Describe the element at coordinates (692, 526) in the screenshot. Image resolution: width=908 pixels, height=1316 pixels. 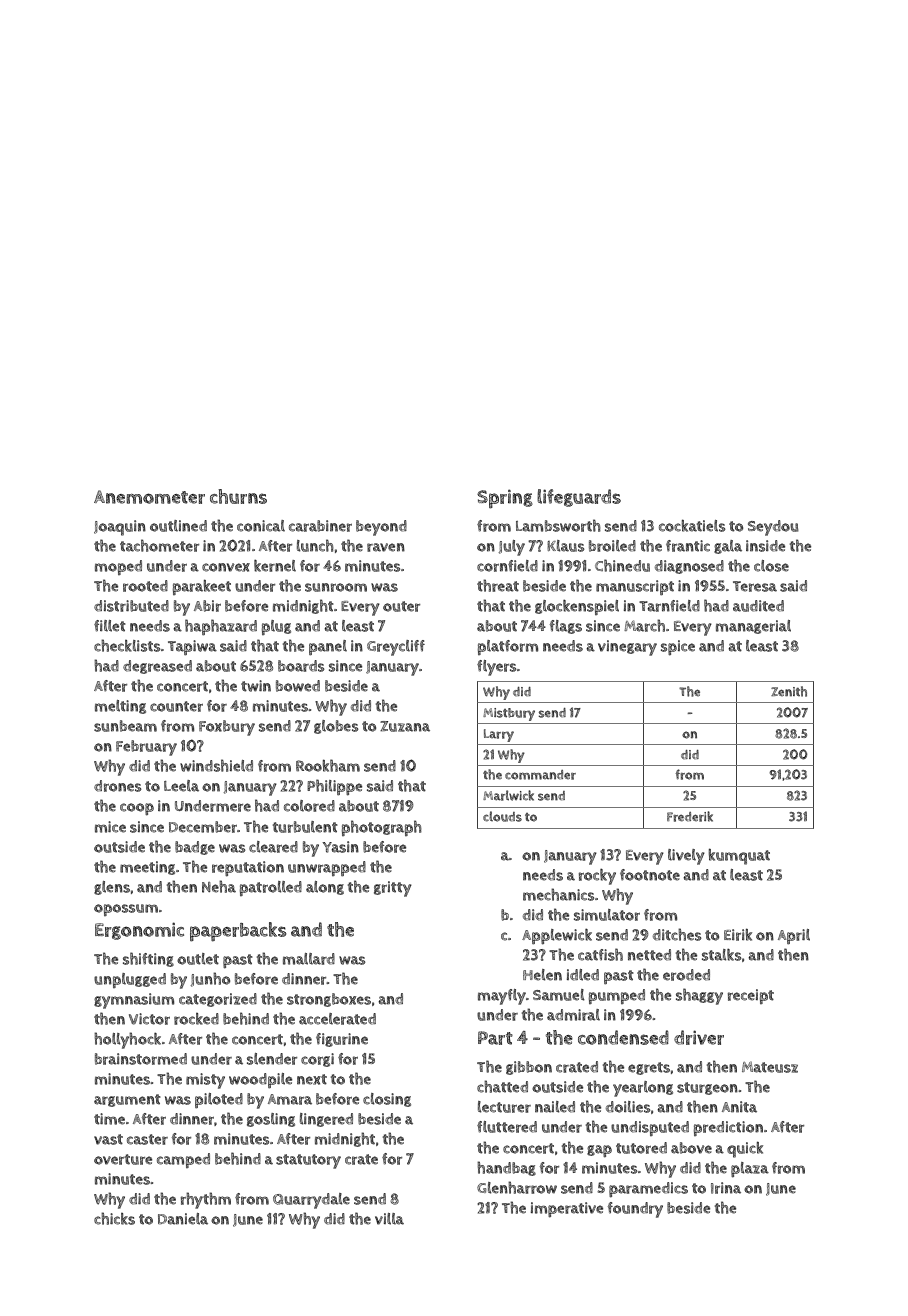
I see `cockatiels` at that location.
